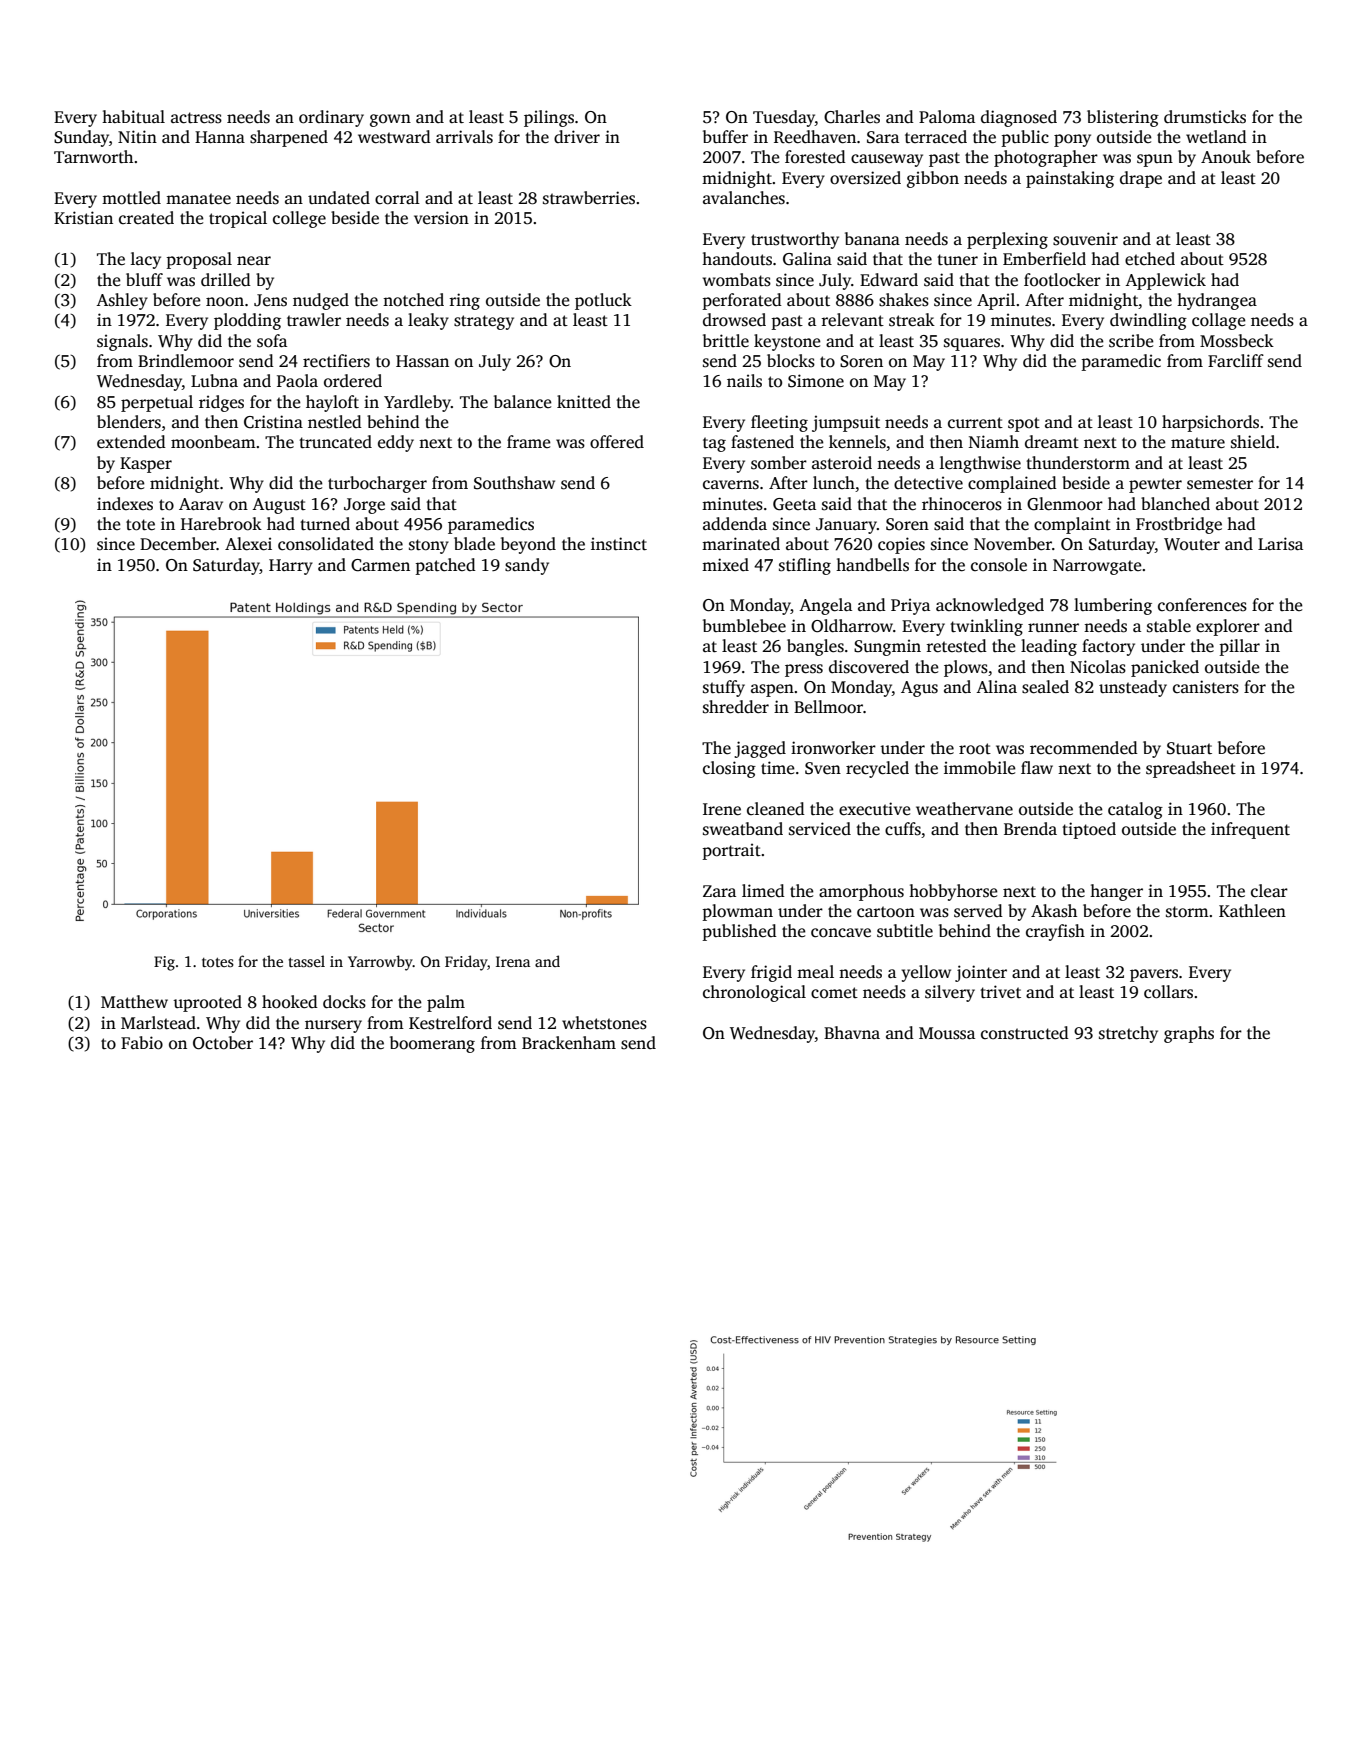 The height and width of the image is (1764, 1363). What do you see at coordinates (331, 118) in the image?
I see `ordinary` at bounding box center [331, 118].
